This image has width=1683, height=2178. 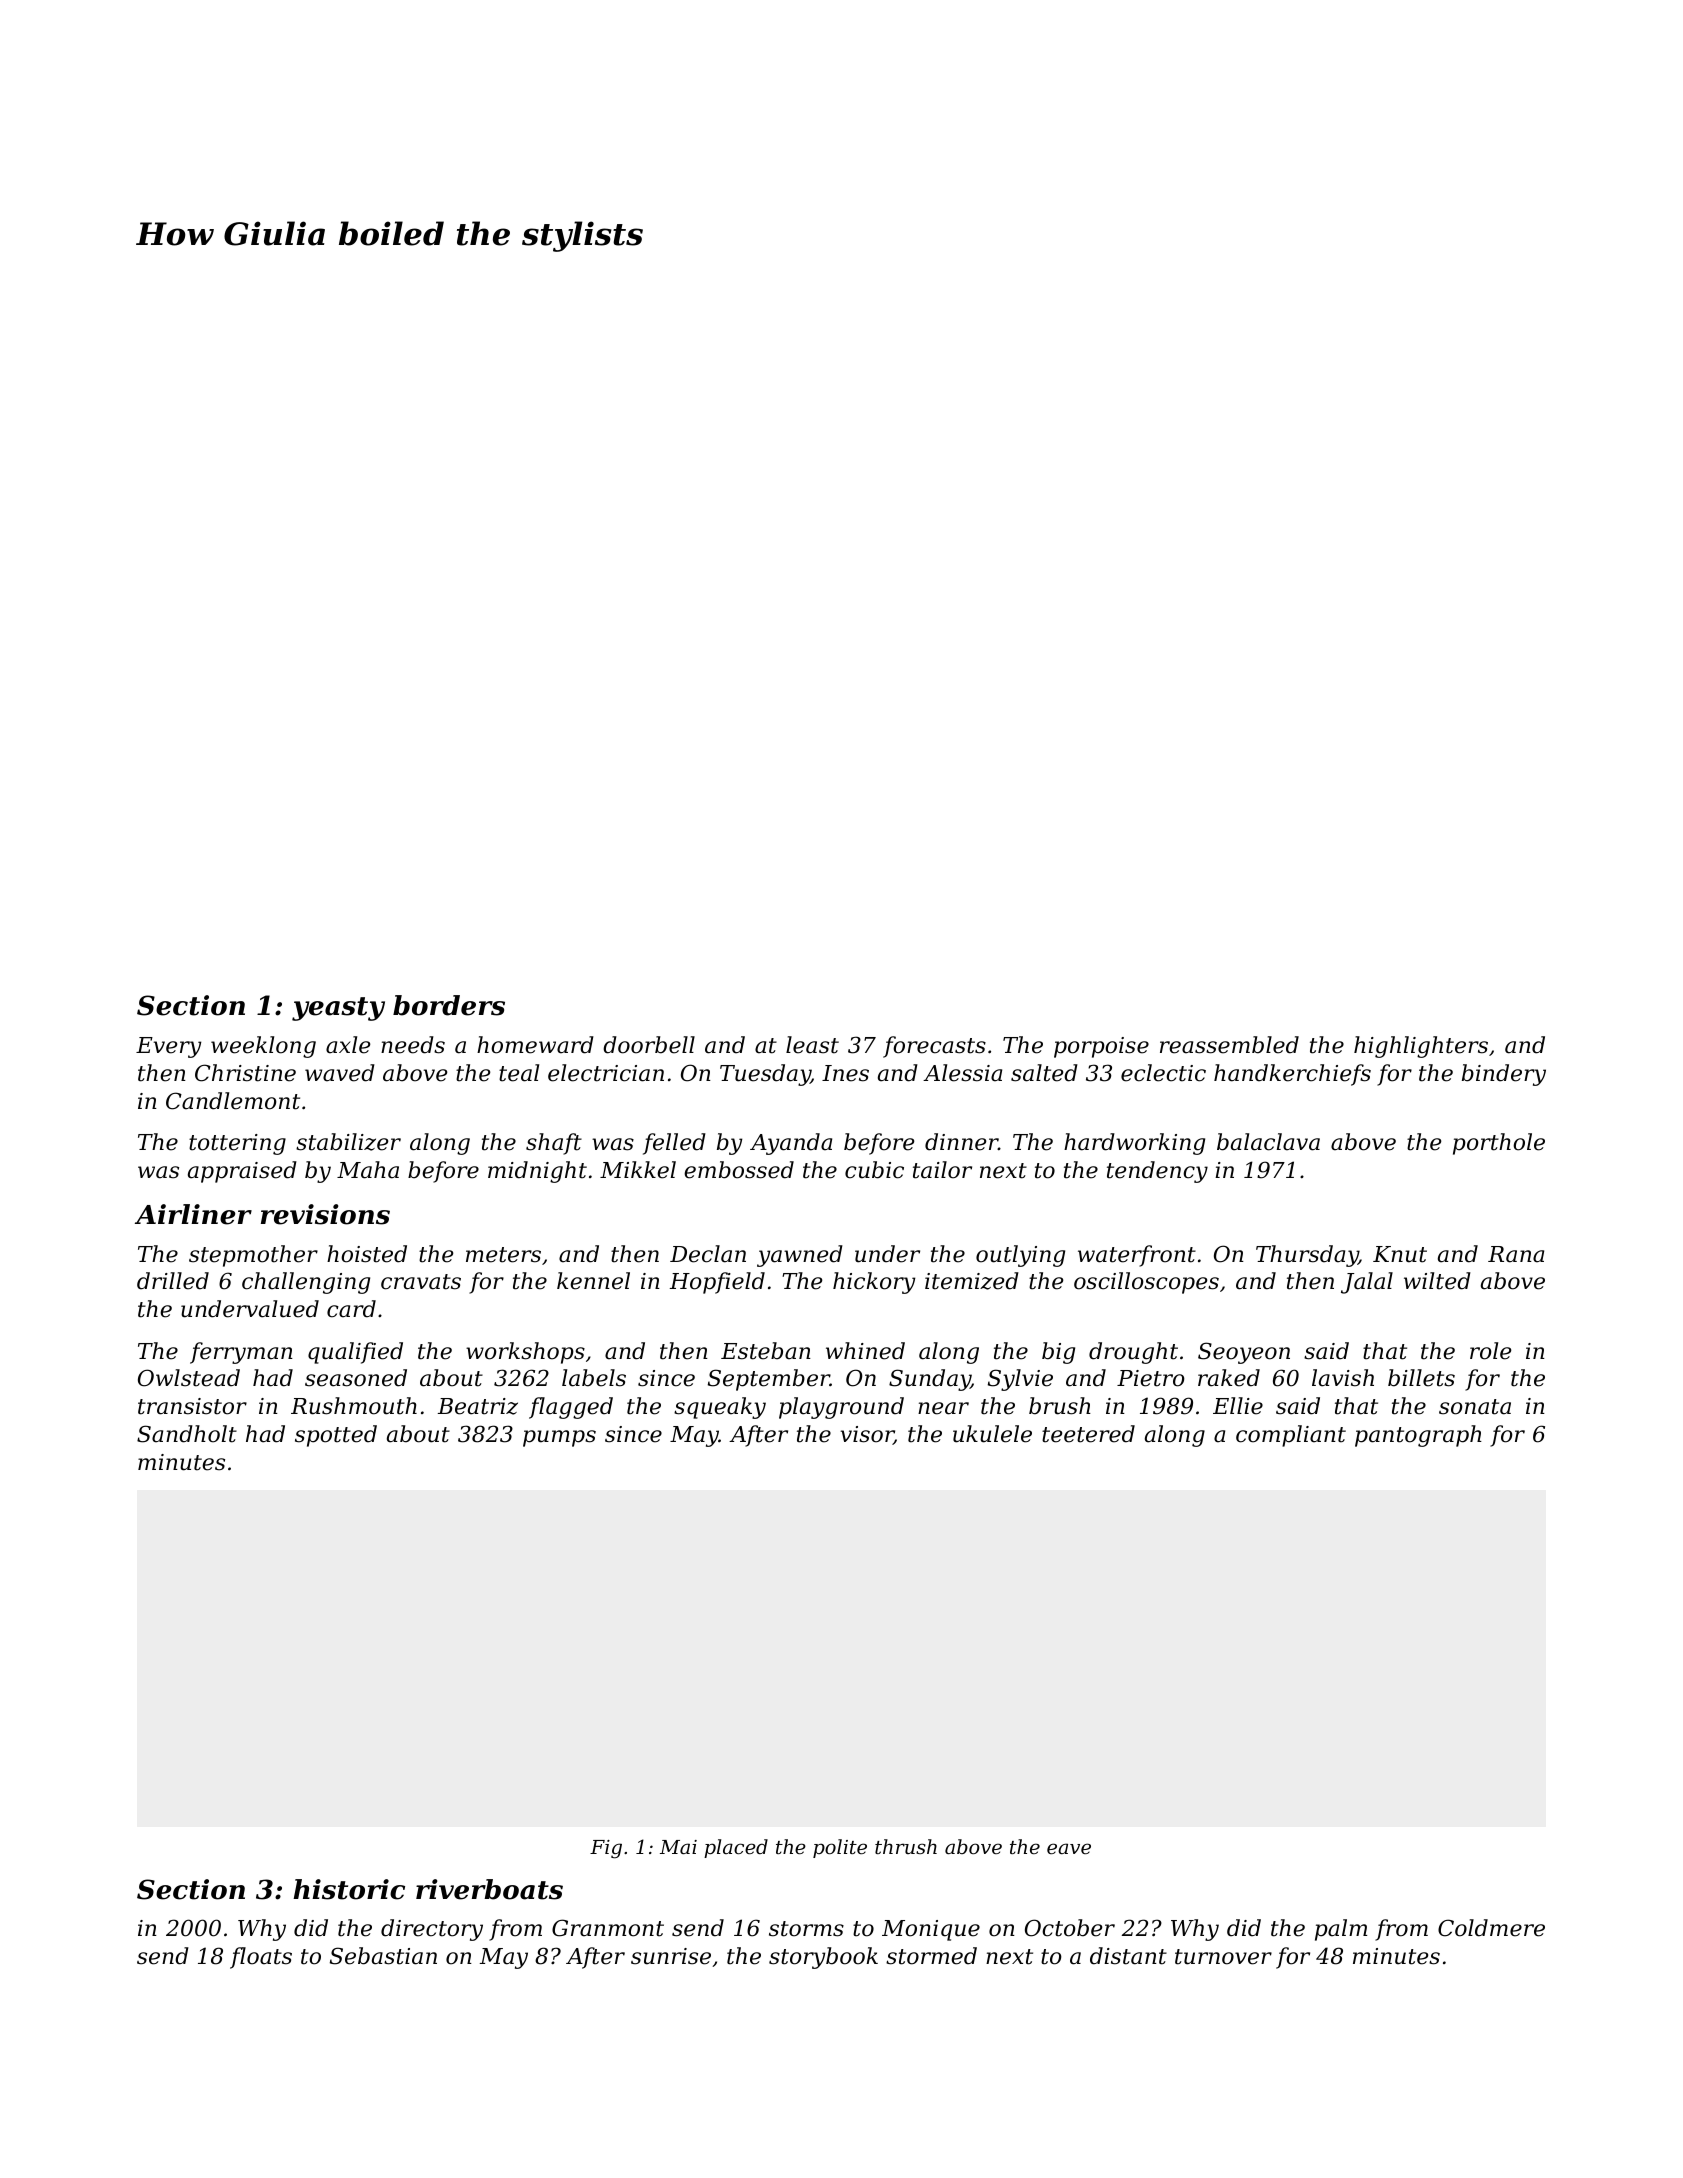 I want to click on least, so click(x=812, y=1045).
